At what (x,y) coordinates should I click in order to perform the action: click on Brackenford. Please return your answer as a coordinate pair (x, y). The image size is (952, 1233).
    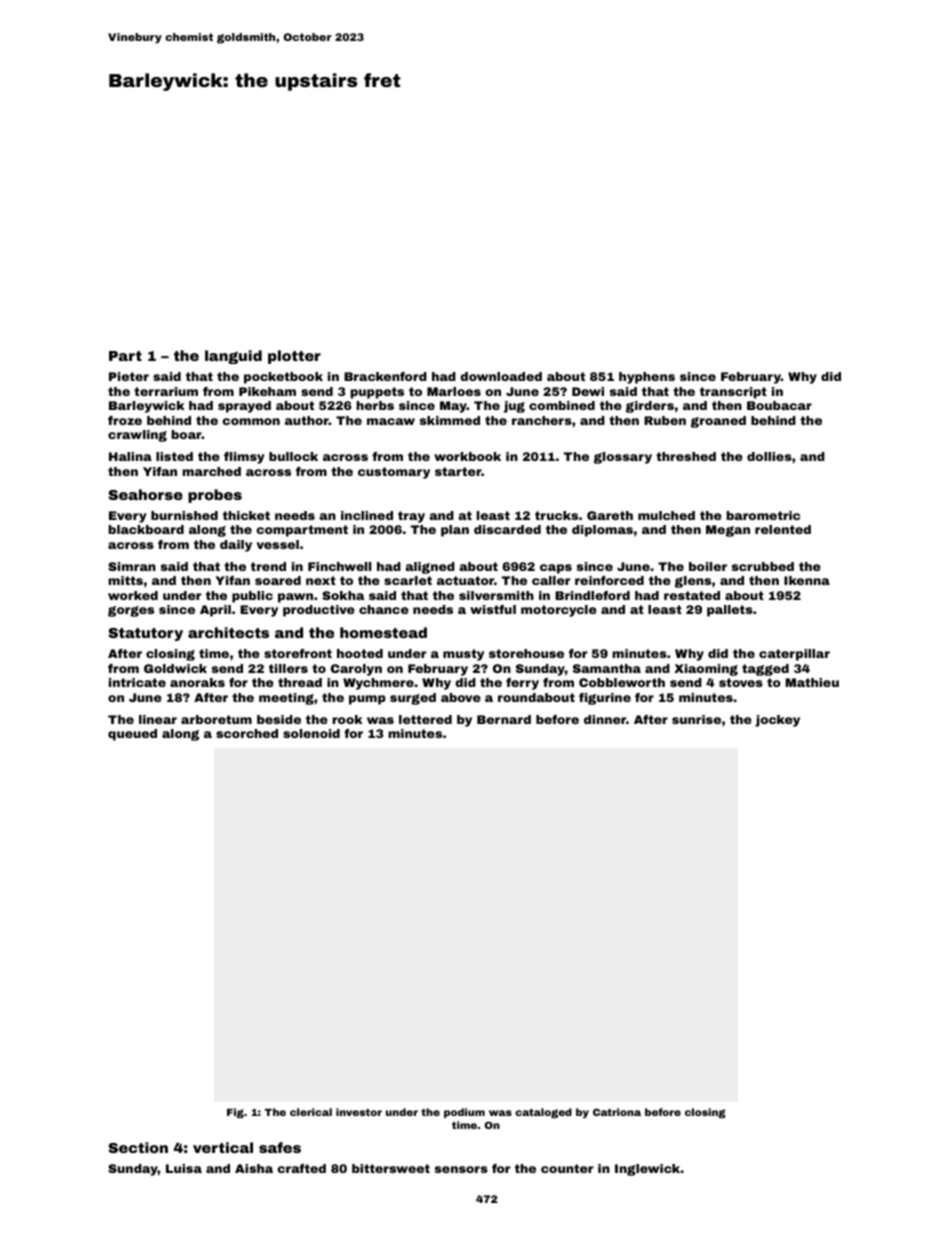
    Looking at the image, I should click on (385, 376).
